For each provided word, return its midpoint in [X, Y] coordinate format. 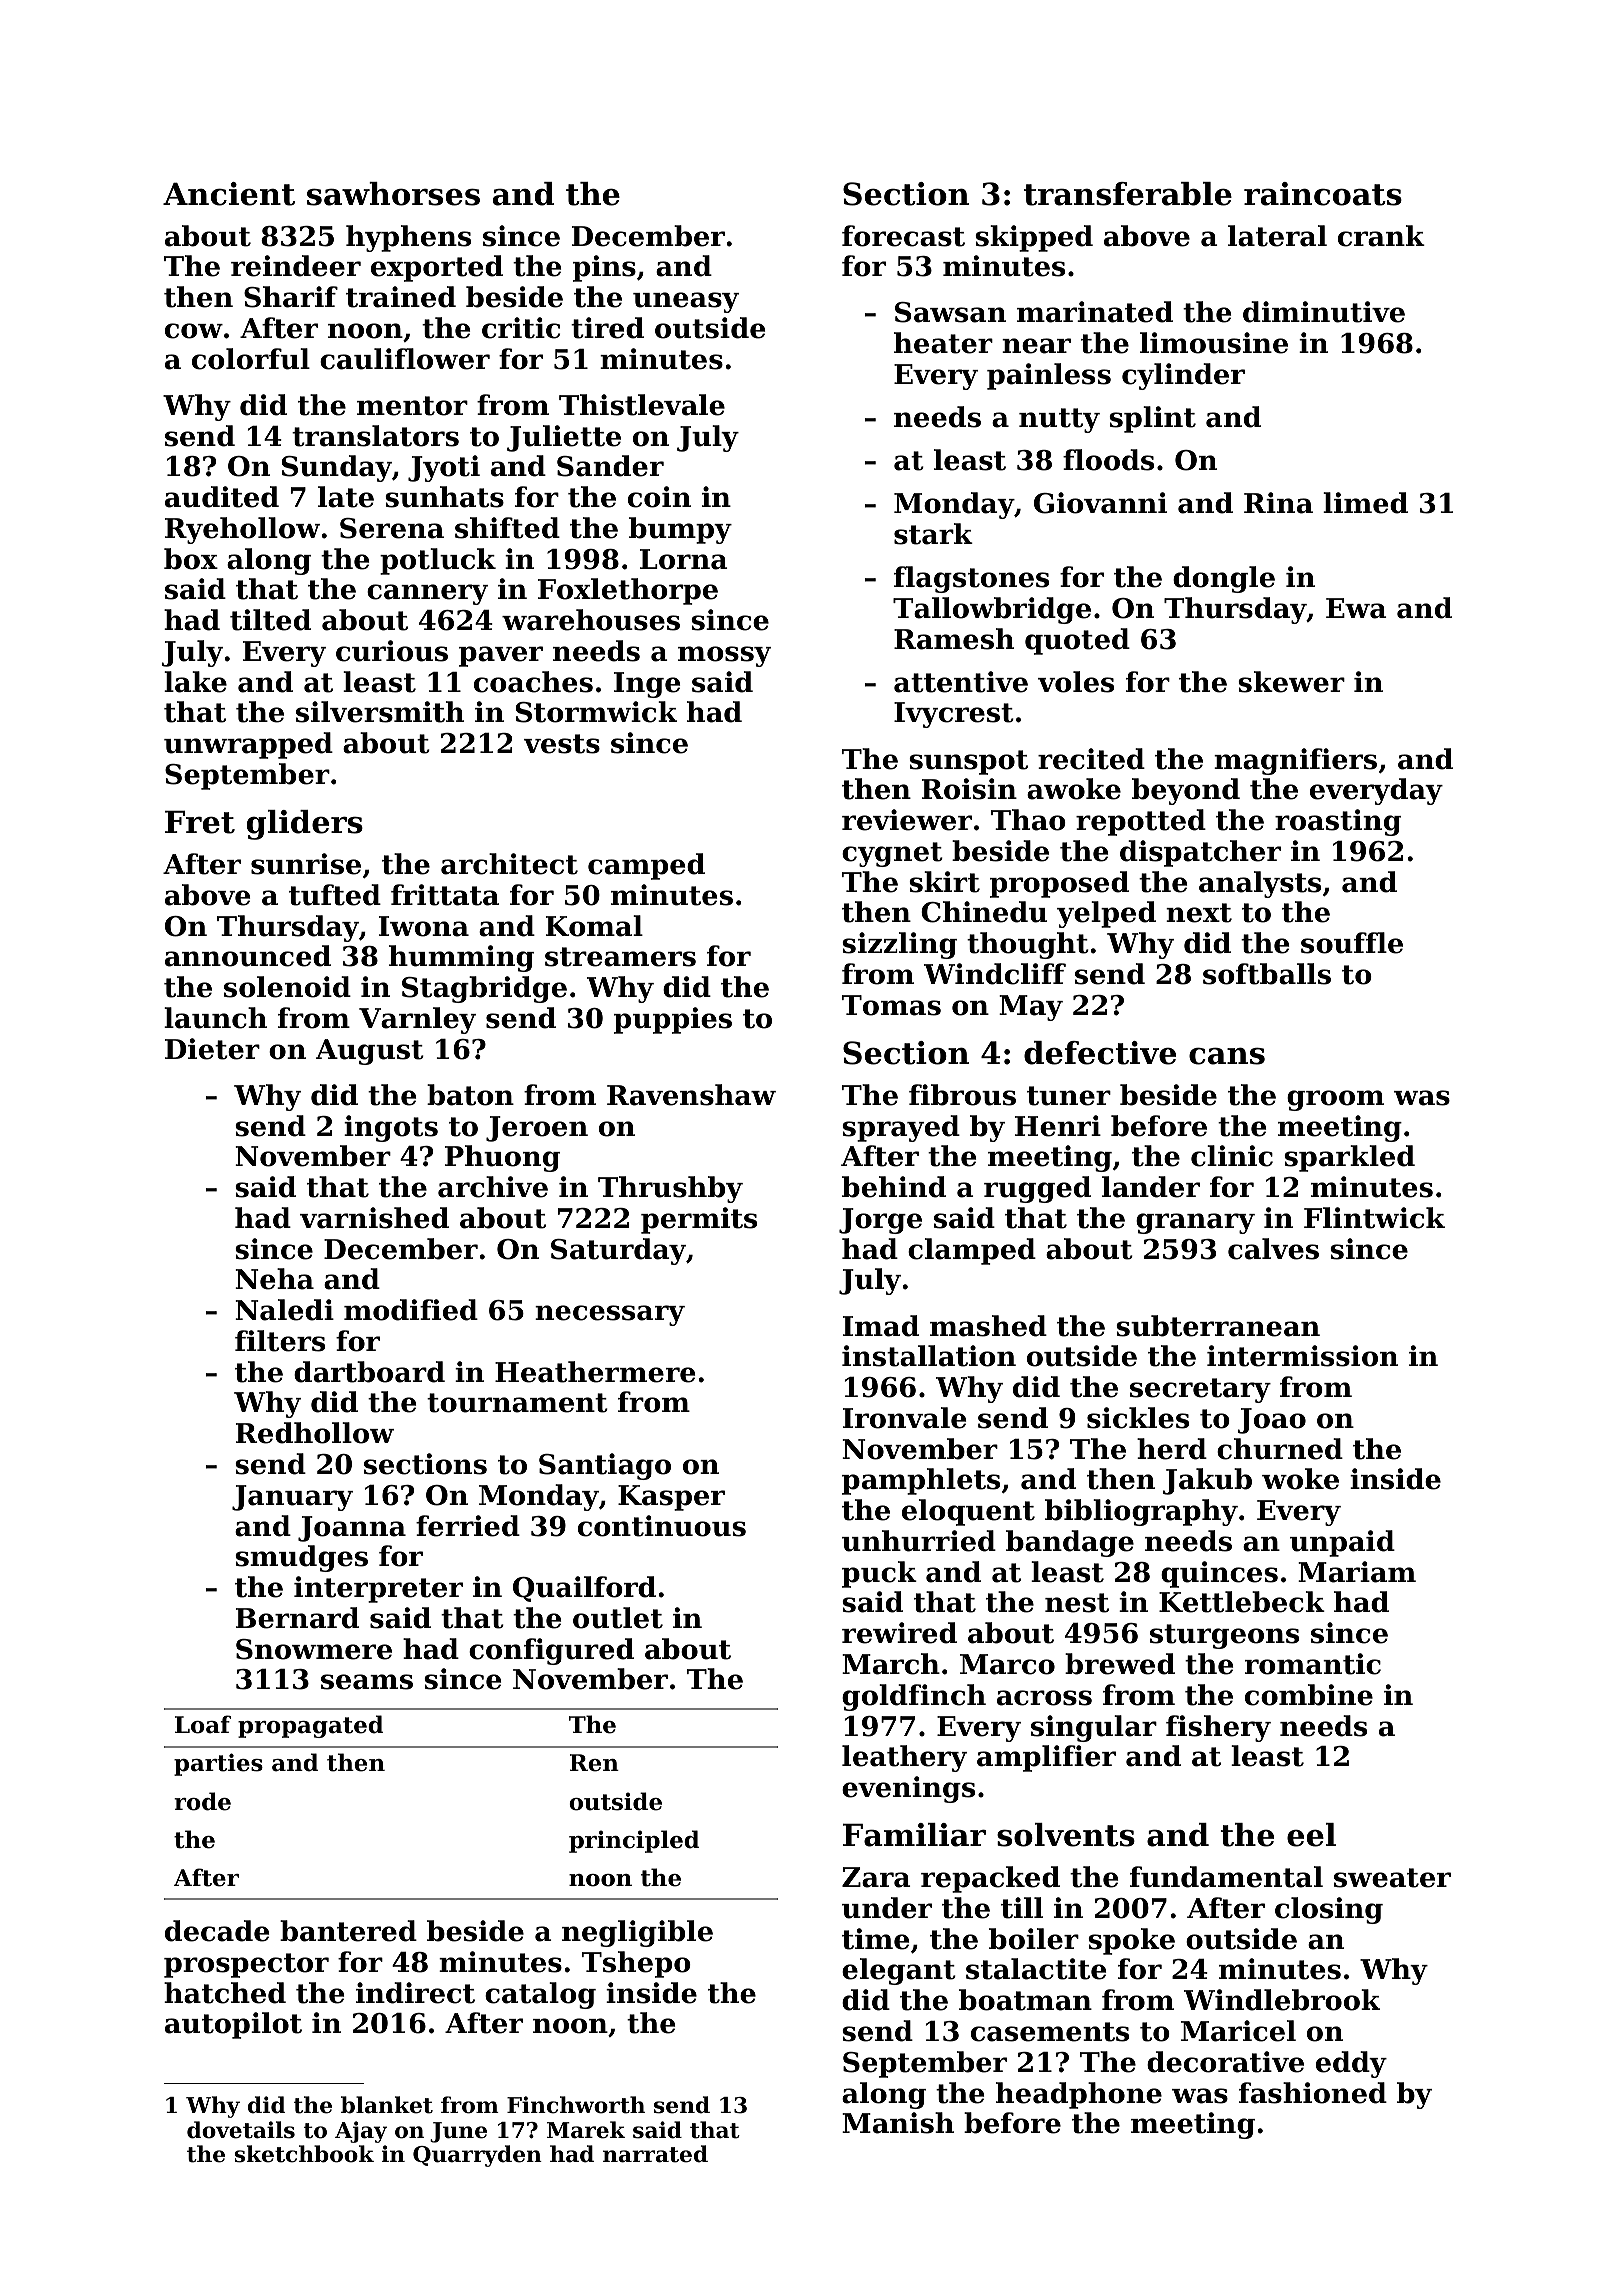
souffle [1352, 943]
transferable [1128, 194]
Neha [274, 1279]
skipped [1034, 238]
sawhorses [393, 194]
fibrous [962, 1095]
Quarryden [477, 2156]
